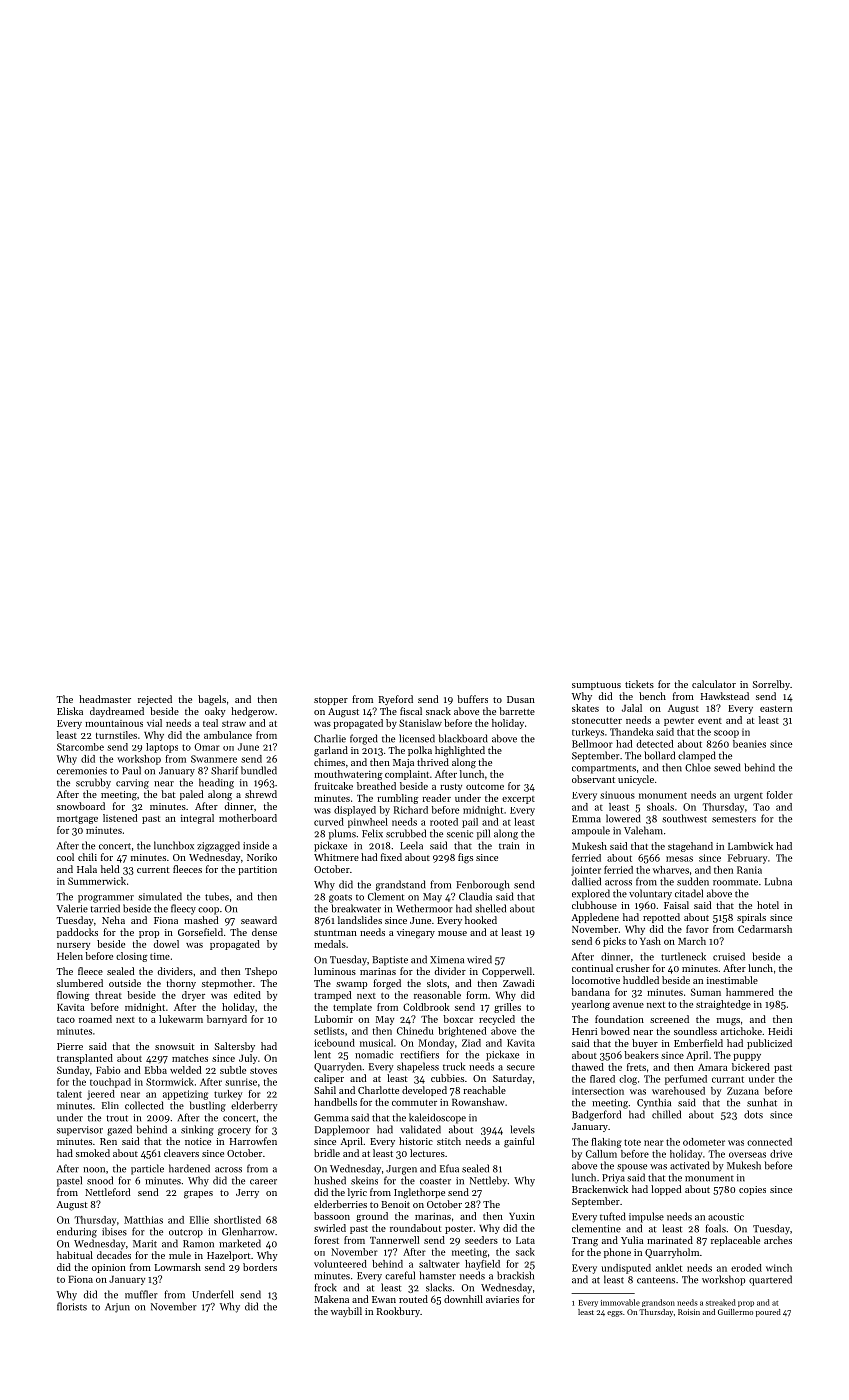 This screenshot has width=849, height=1400. What do you see at coordinates (131, 770) in the screenshot?
I see `Paul` at bounding box center [131, 770].
